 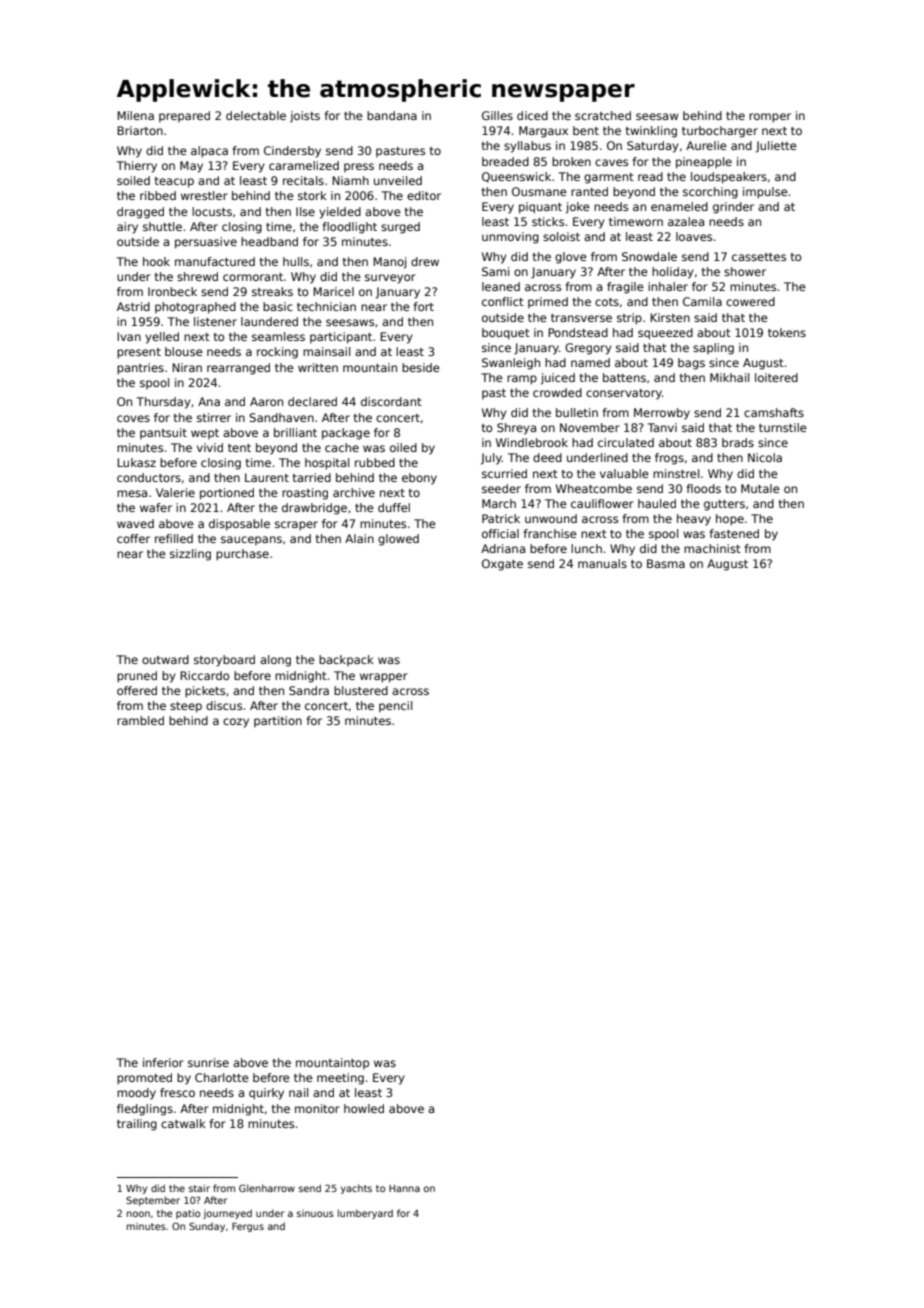 What do you see at coordinates (404, 1188) in the document?
I see `Hanna` at bounding box center [404, 1188].
